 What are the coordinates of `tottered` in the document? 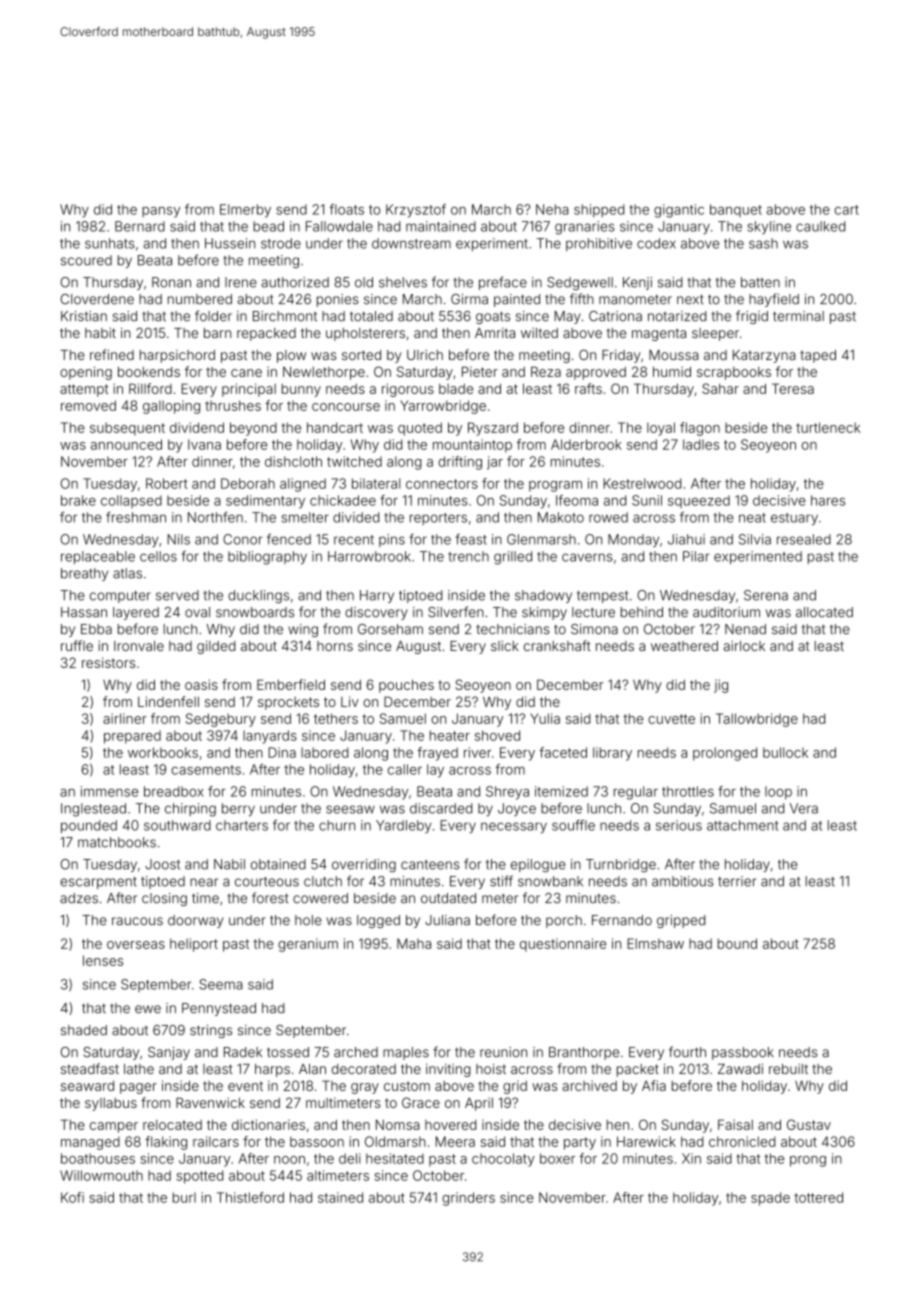 It's located at (818, 1197).
